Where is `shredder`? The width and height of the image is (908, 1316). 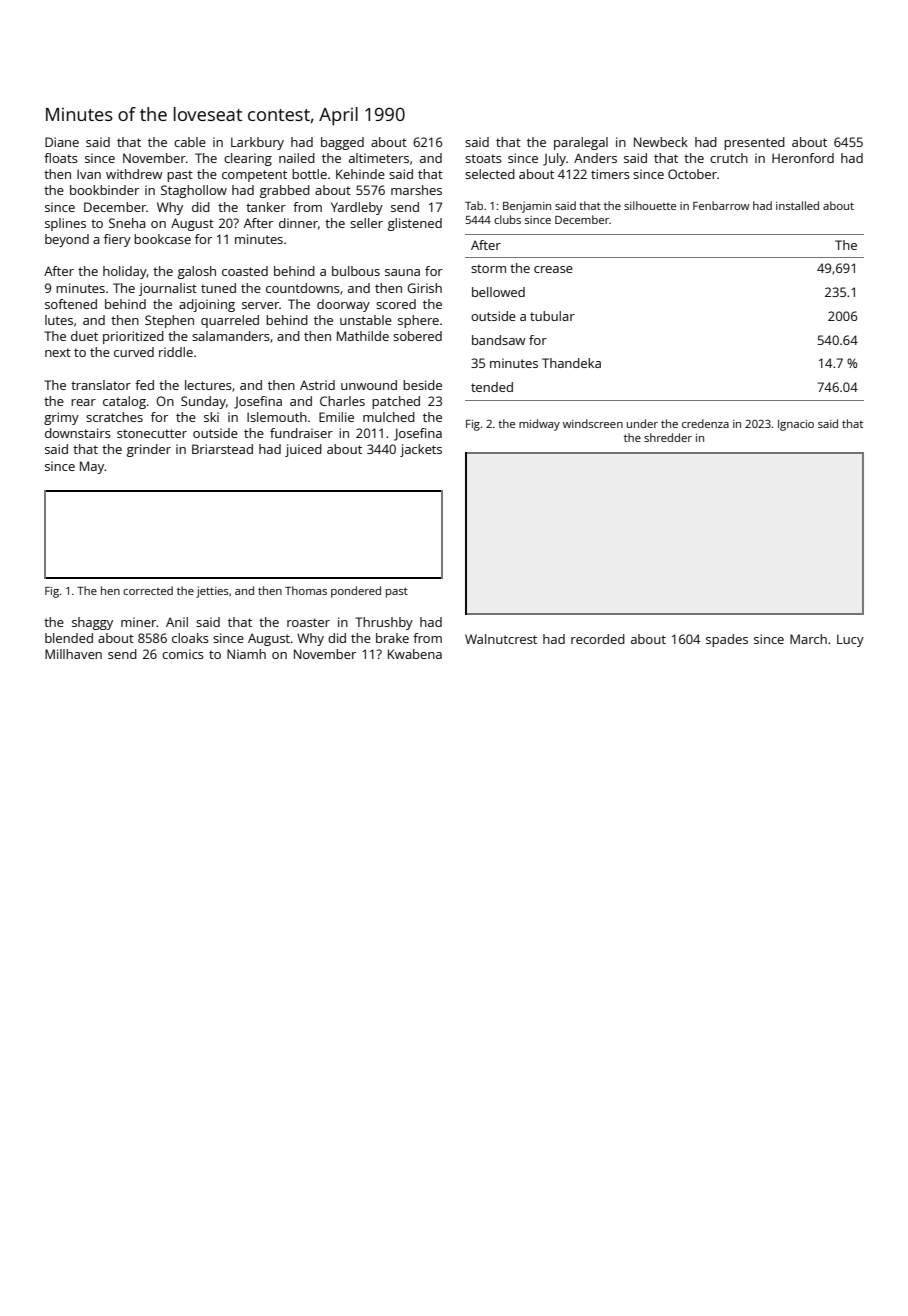
shredder is located at coordinates (668, 437).
